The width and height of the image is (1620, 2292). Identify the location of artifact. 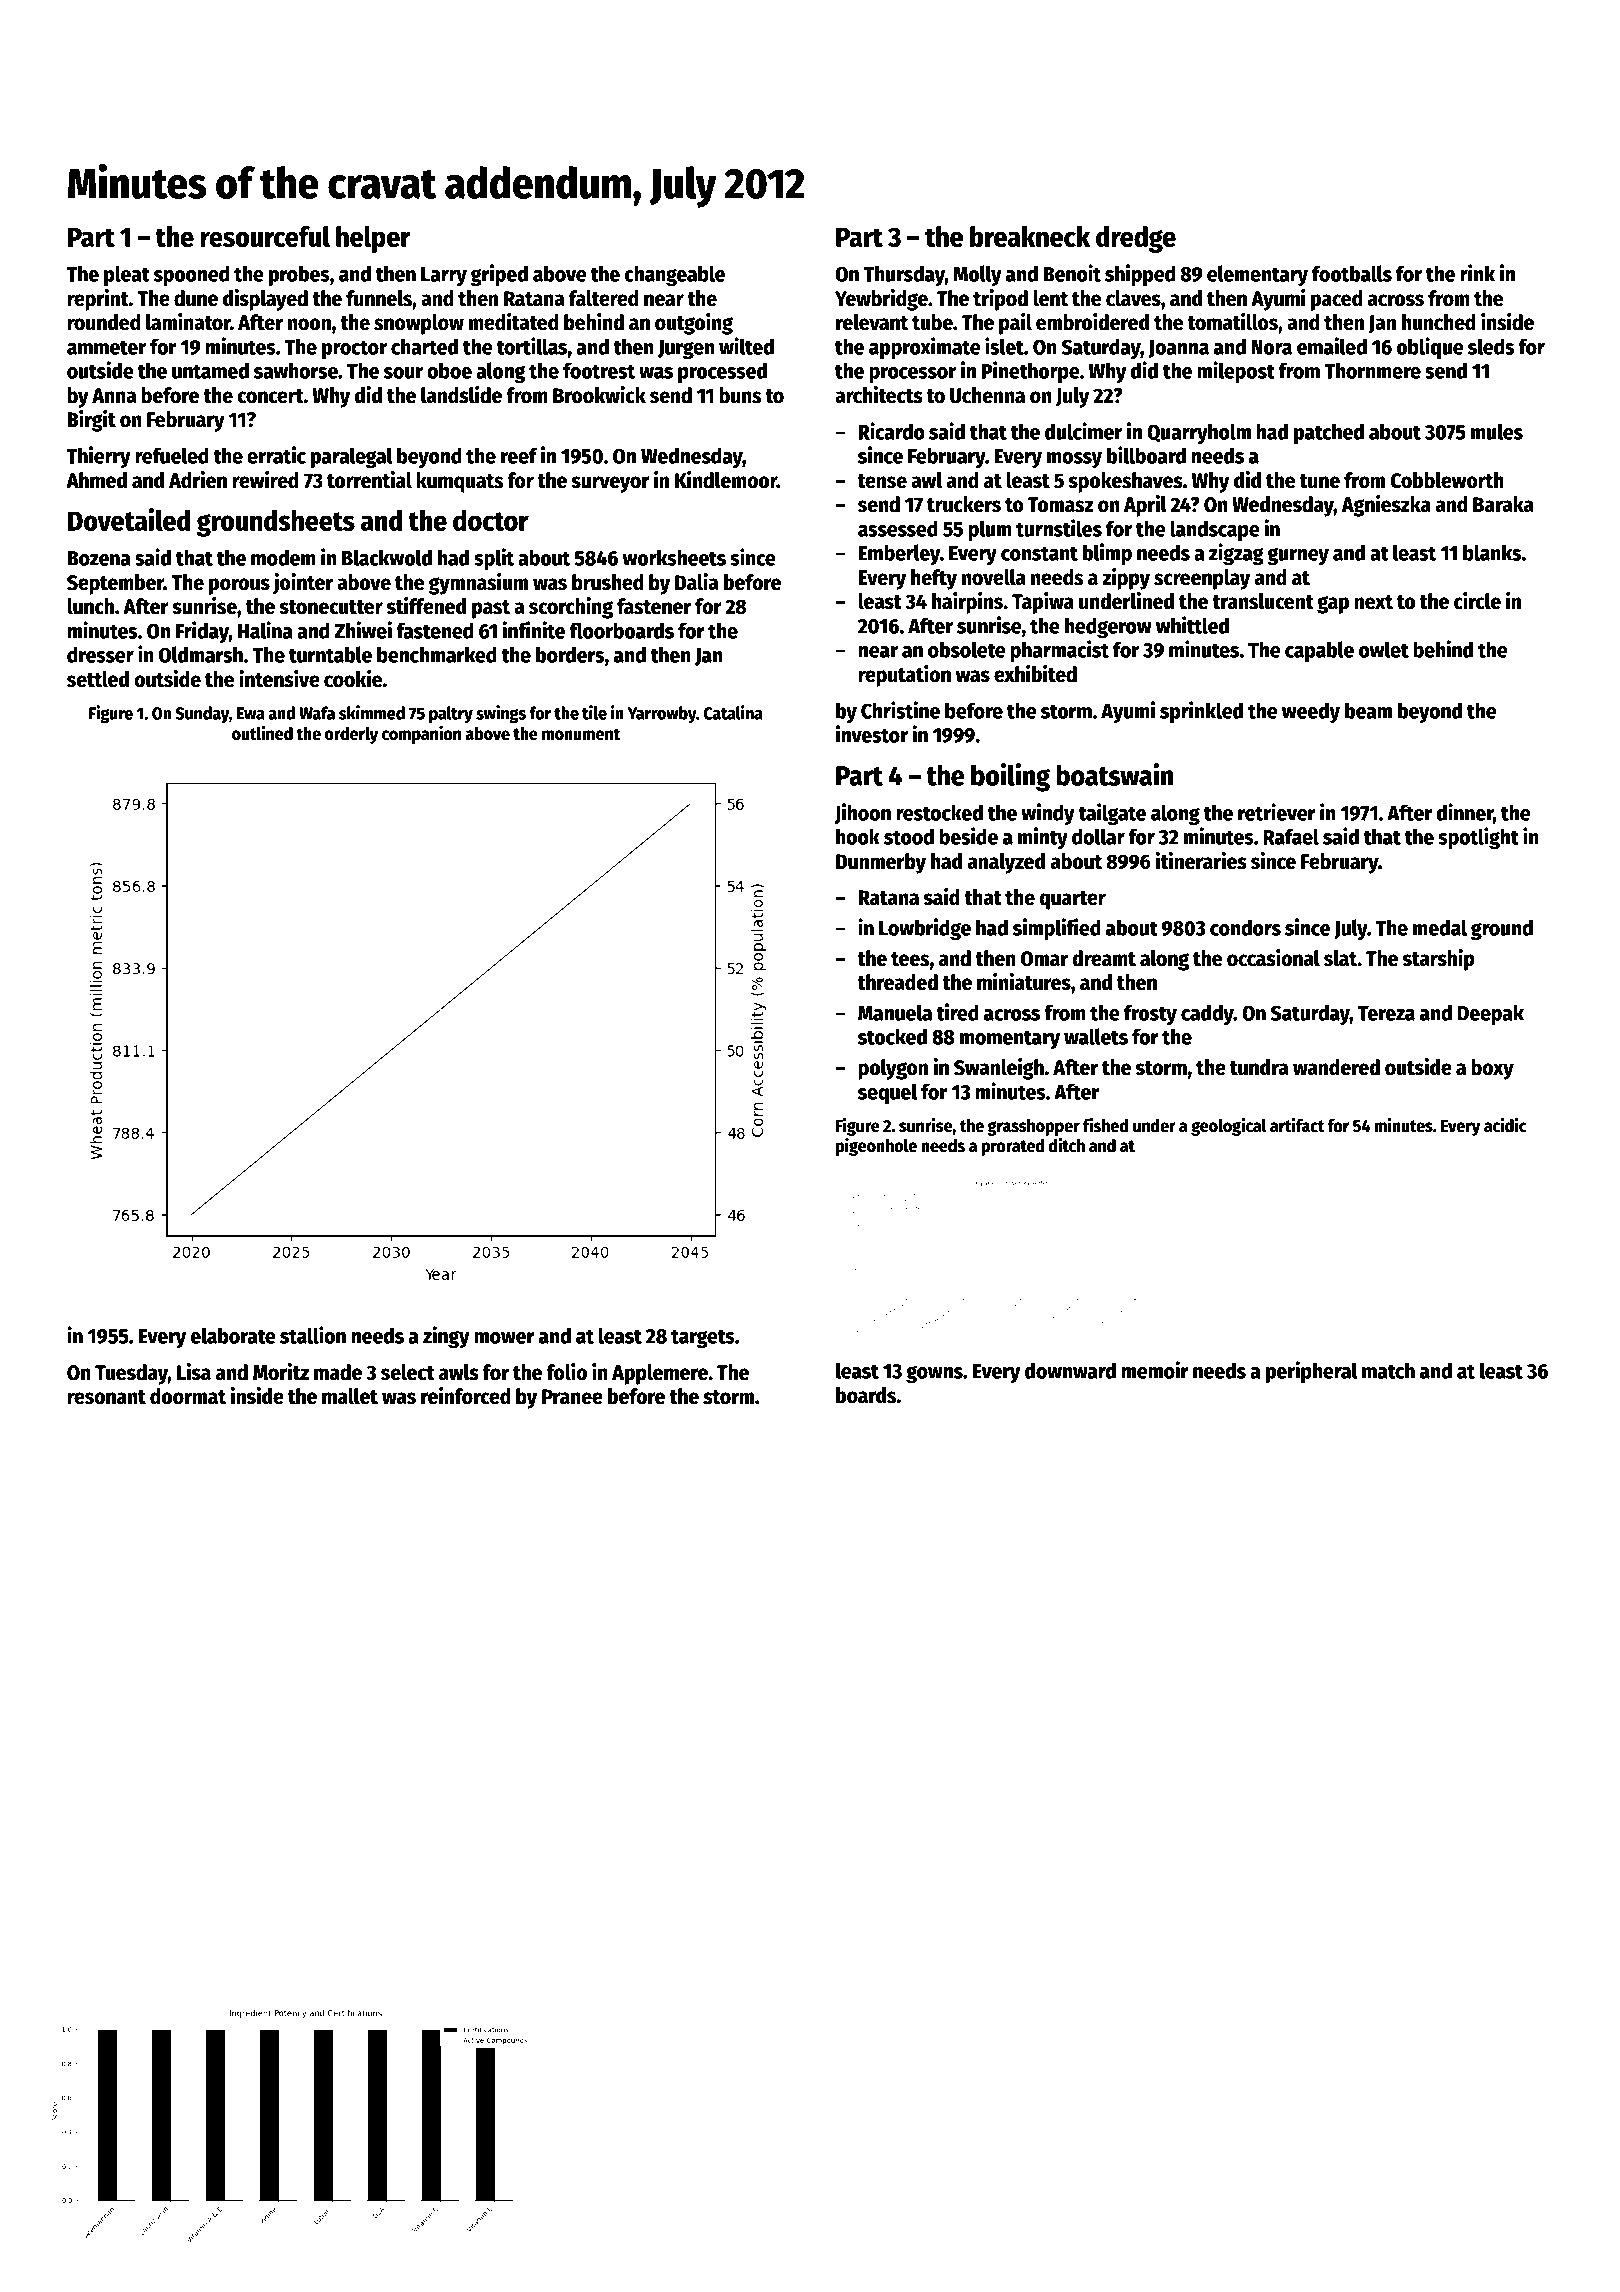
(1297, 1125).
